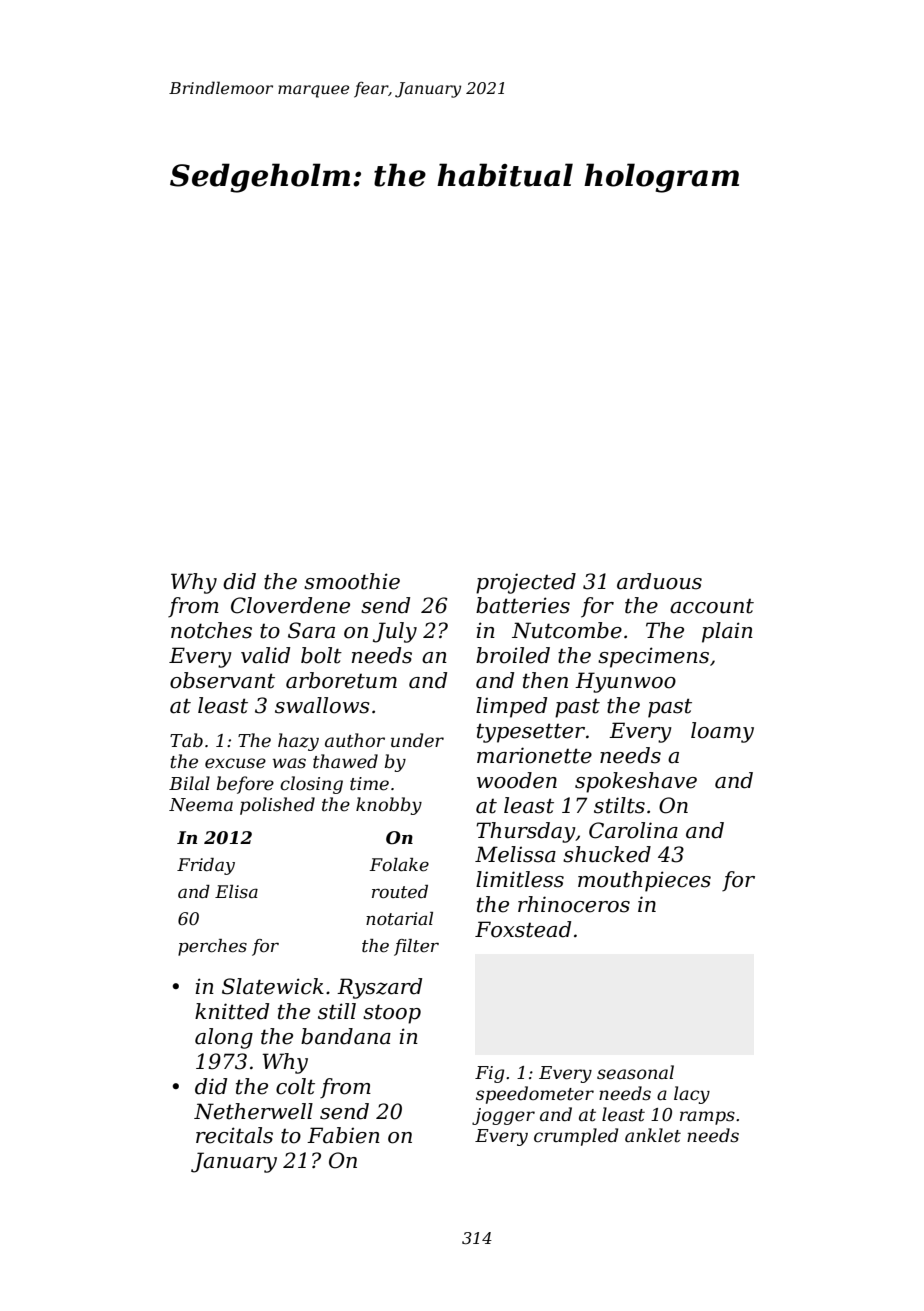  What do you see at coordinates (659, 581) in the screenshot?
I see `arduous` at bounding box center [659, 581].
